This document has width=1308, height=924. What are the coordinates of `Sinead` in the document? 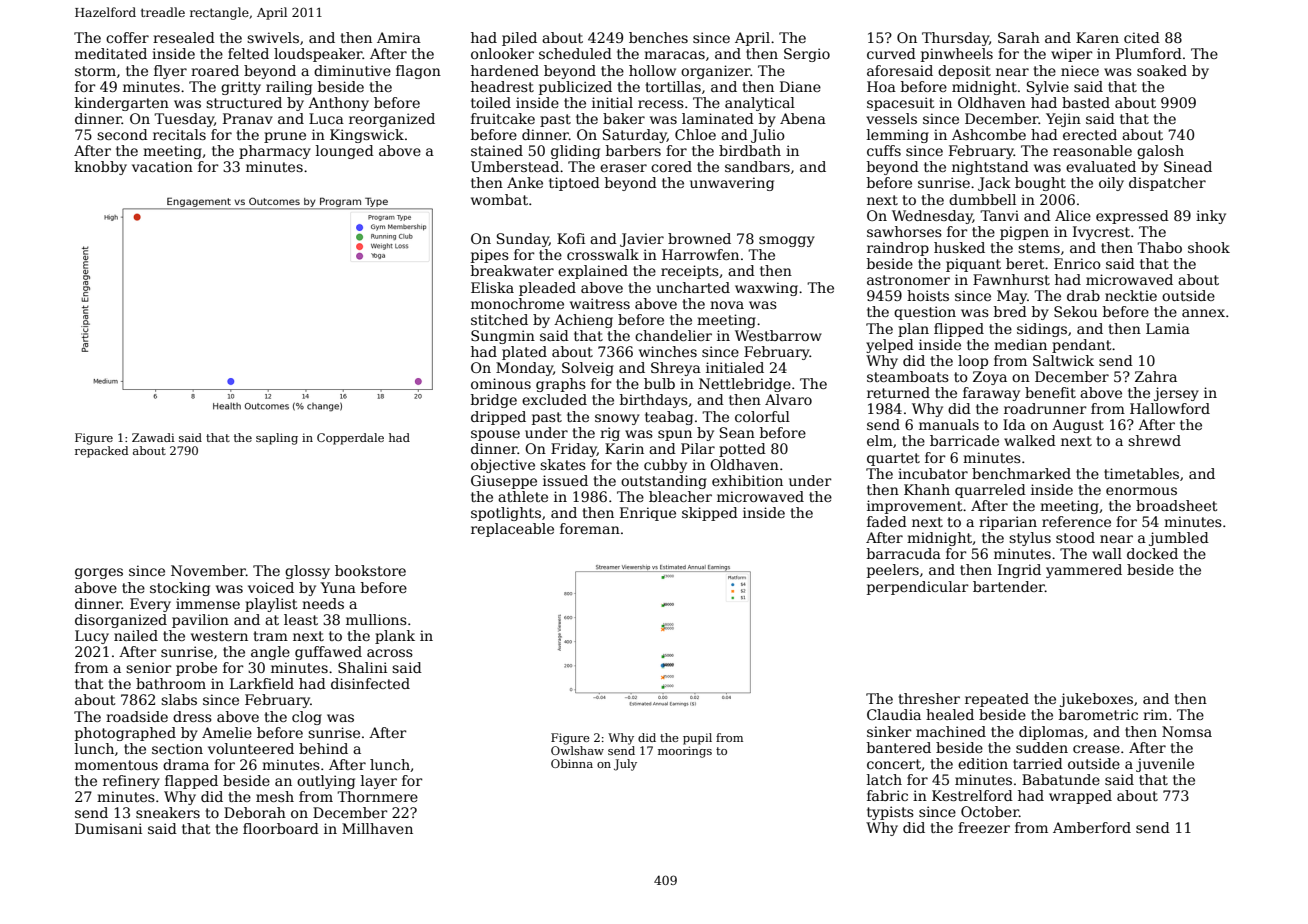 It's located at (1188, 166).
